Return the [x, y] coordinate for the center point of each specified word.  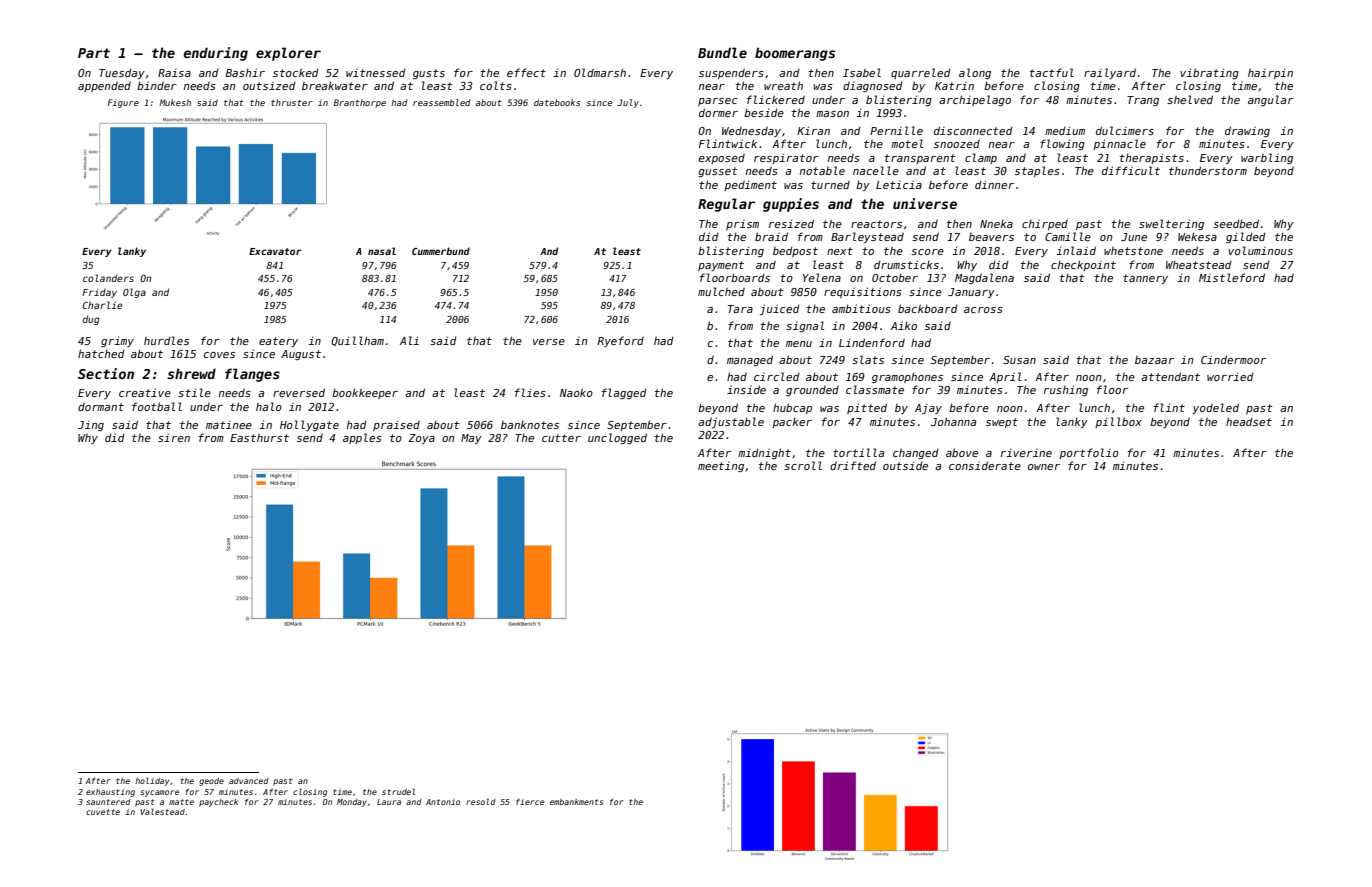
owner [1044, 467]
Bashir [245, 72]
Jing [91, 426]
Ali [409, 340]
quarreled [921, 73]
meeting [721, 467]
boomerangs [795, 54]
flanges [252, 375]
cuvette [103, 812]
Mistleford [1232, 277]
